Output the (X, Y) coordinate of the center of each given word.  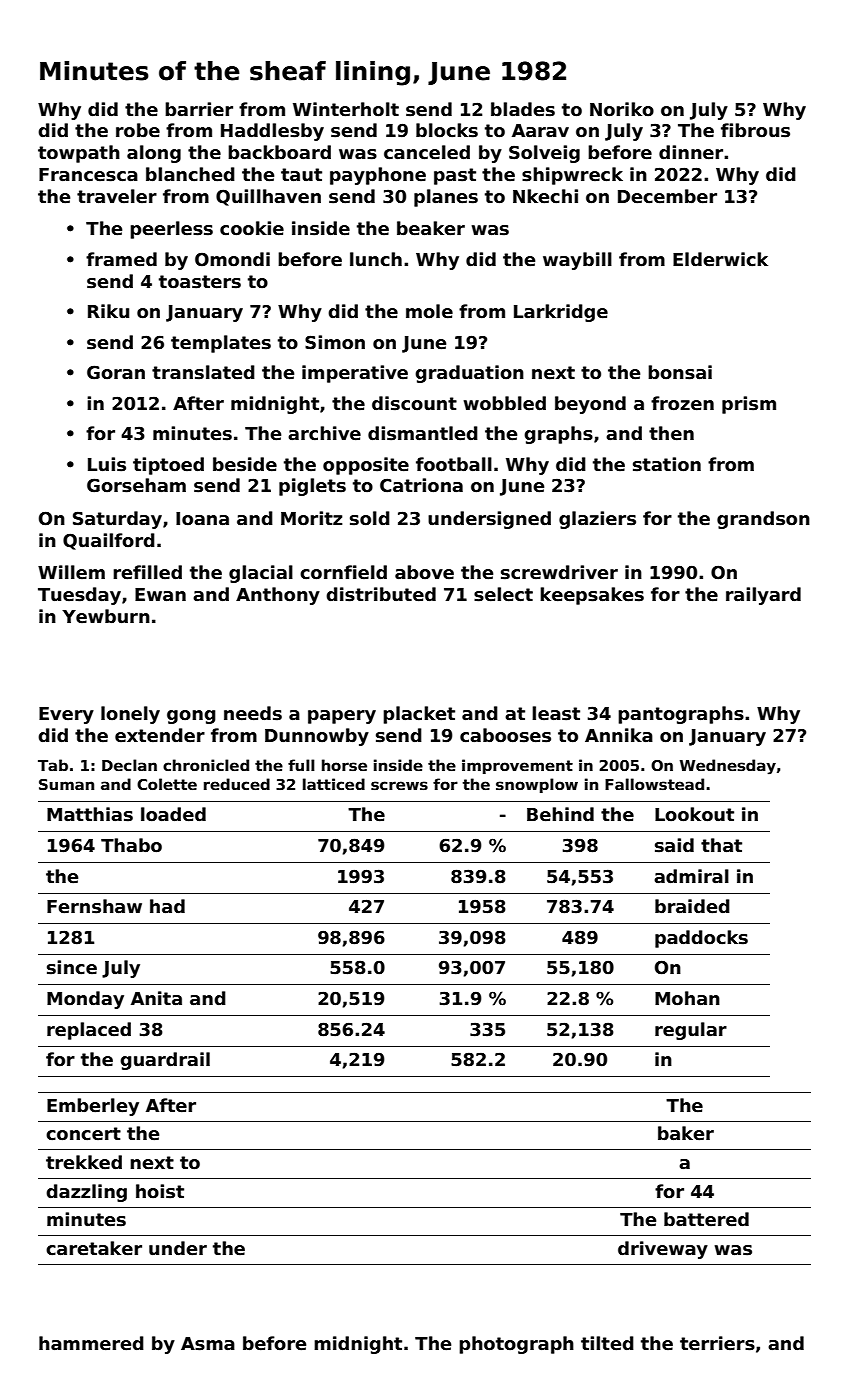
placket (419, 715)
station (667, 464)
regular (691, 1031)
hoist (160, 1191)
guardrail (165, 1061)
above (424, 572)
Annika (619, 735)
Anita (156, 998)
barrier (199, 109)
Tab (53, 765)
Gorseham (136, 485)
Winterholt (346, 109)
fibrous (755, 130)
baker (686, 1133)
